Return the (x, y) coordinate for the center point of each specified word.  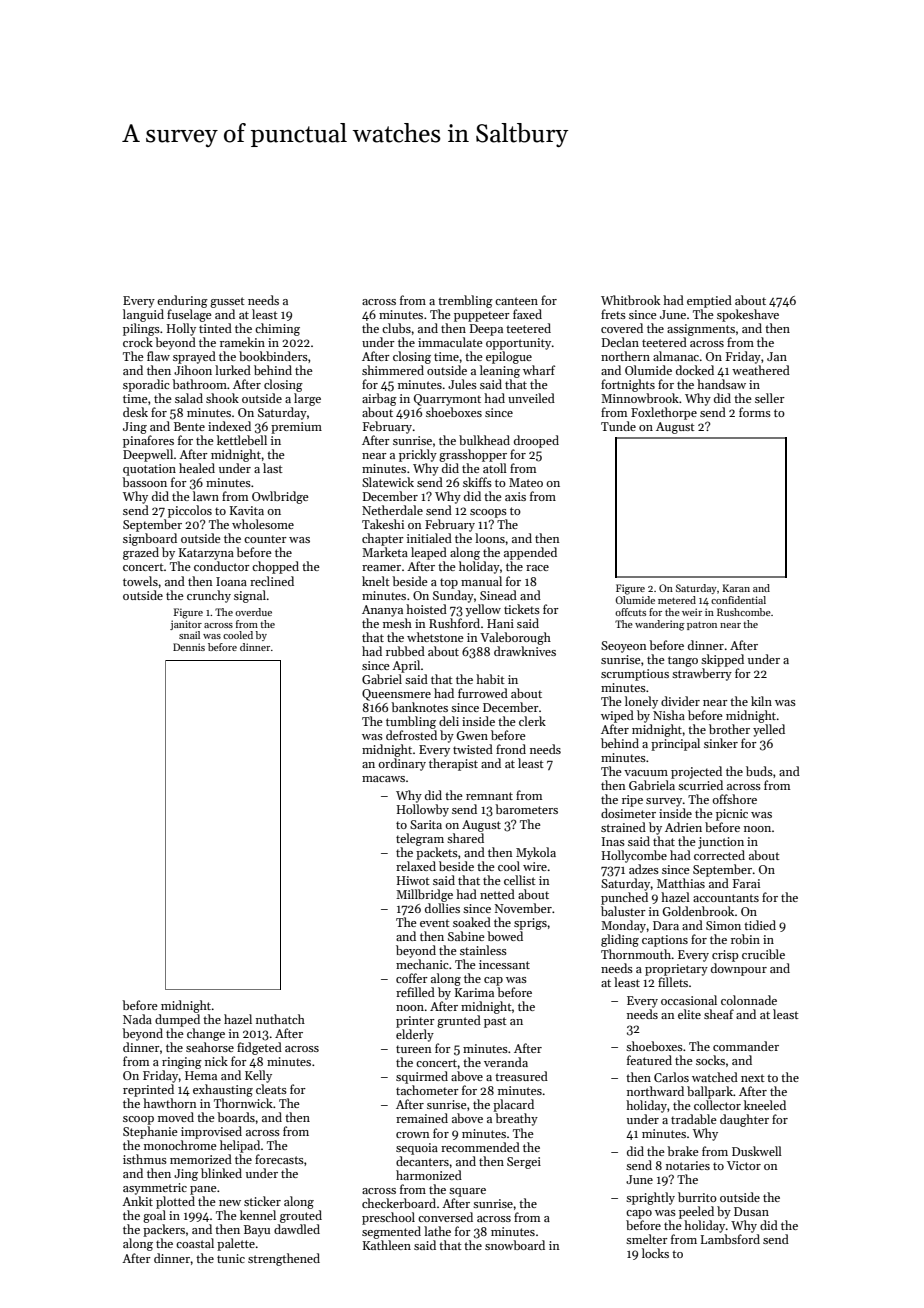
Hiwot (413, 880)
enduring (182, 301)
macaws (383, 779)
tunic (231, 1258)
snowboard (515, 1245)
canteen (516, 301)
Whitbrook (630, 300)
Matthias (681, 883)
